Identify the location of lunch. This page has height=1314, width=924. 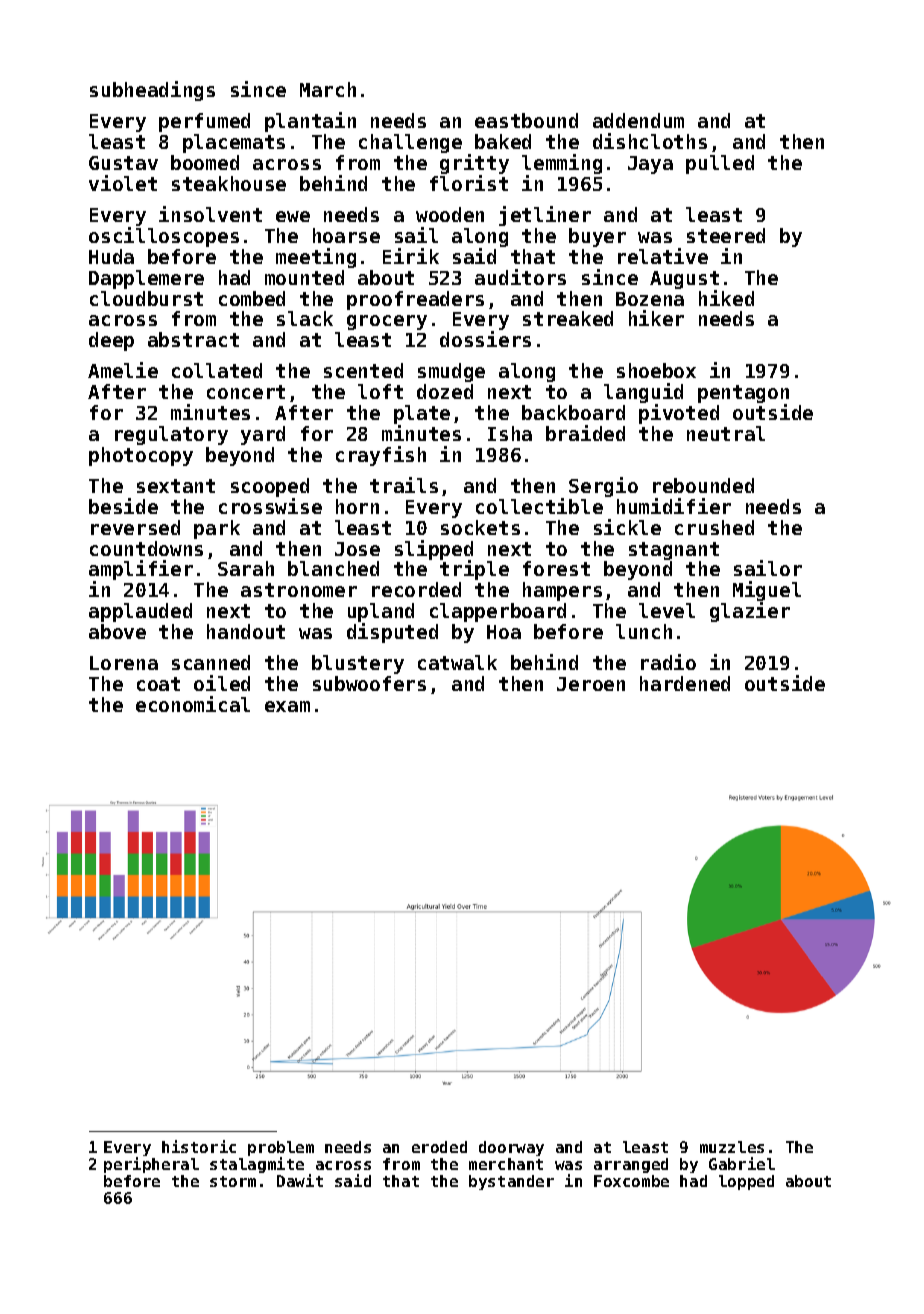
(644, 631).
